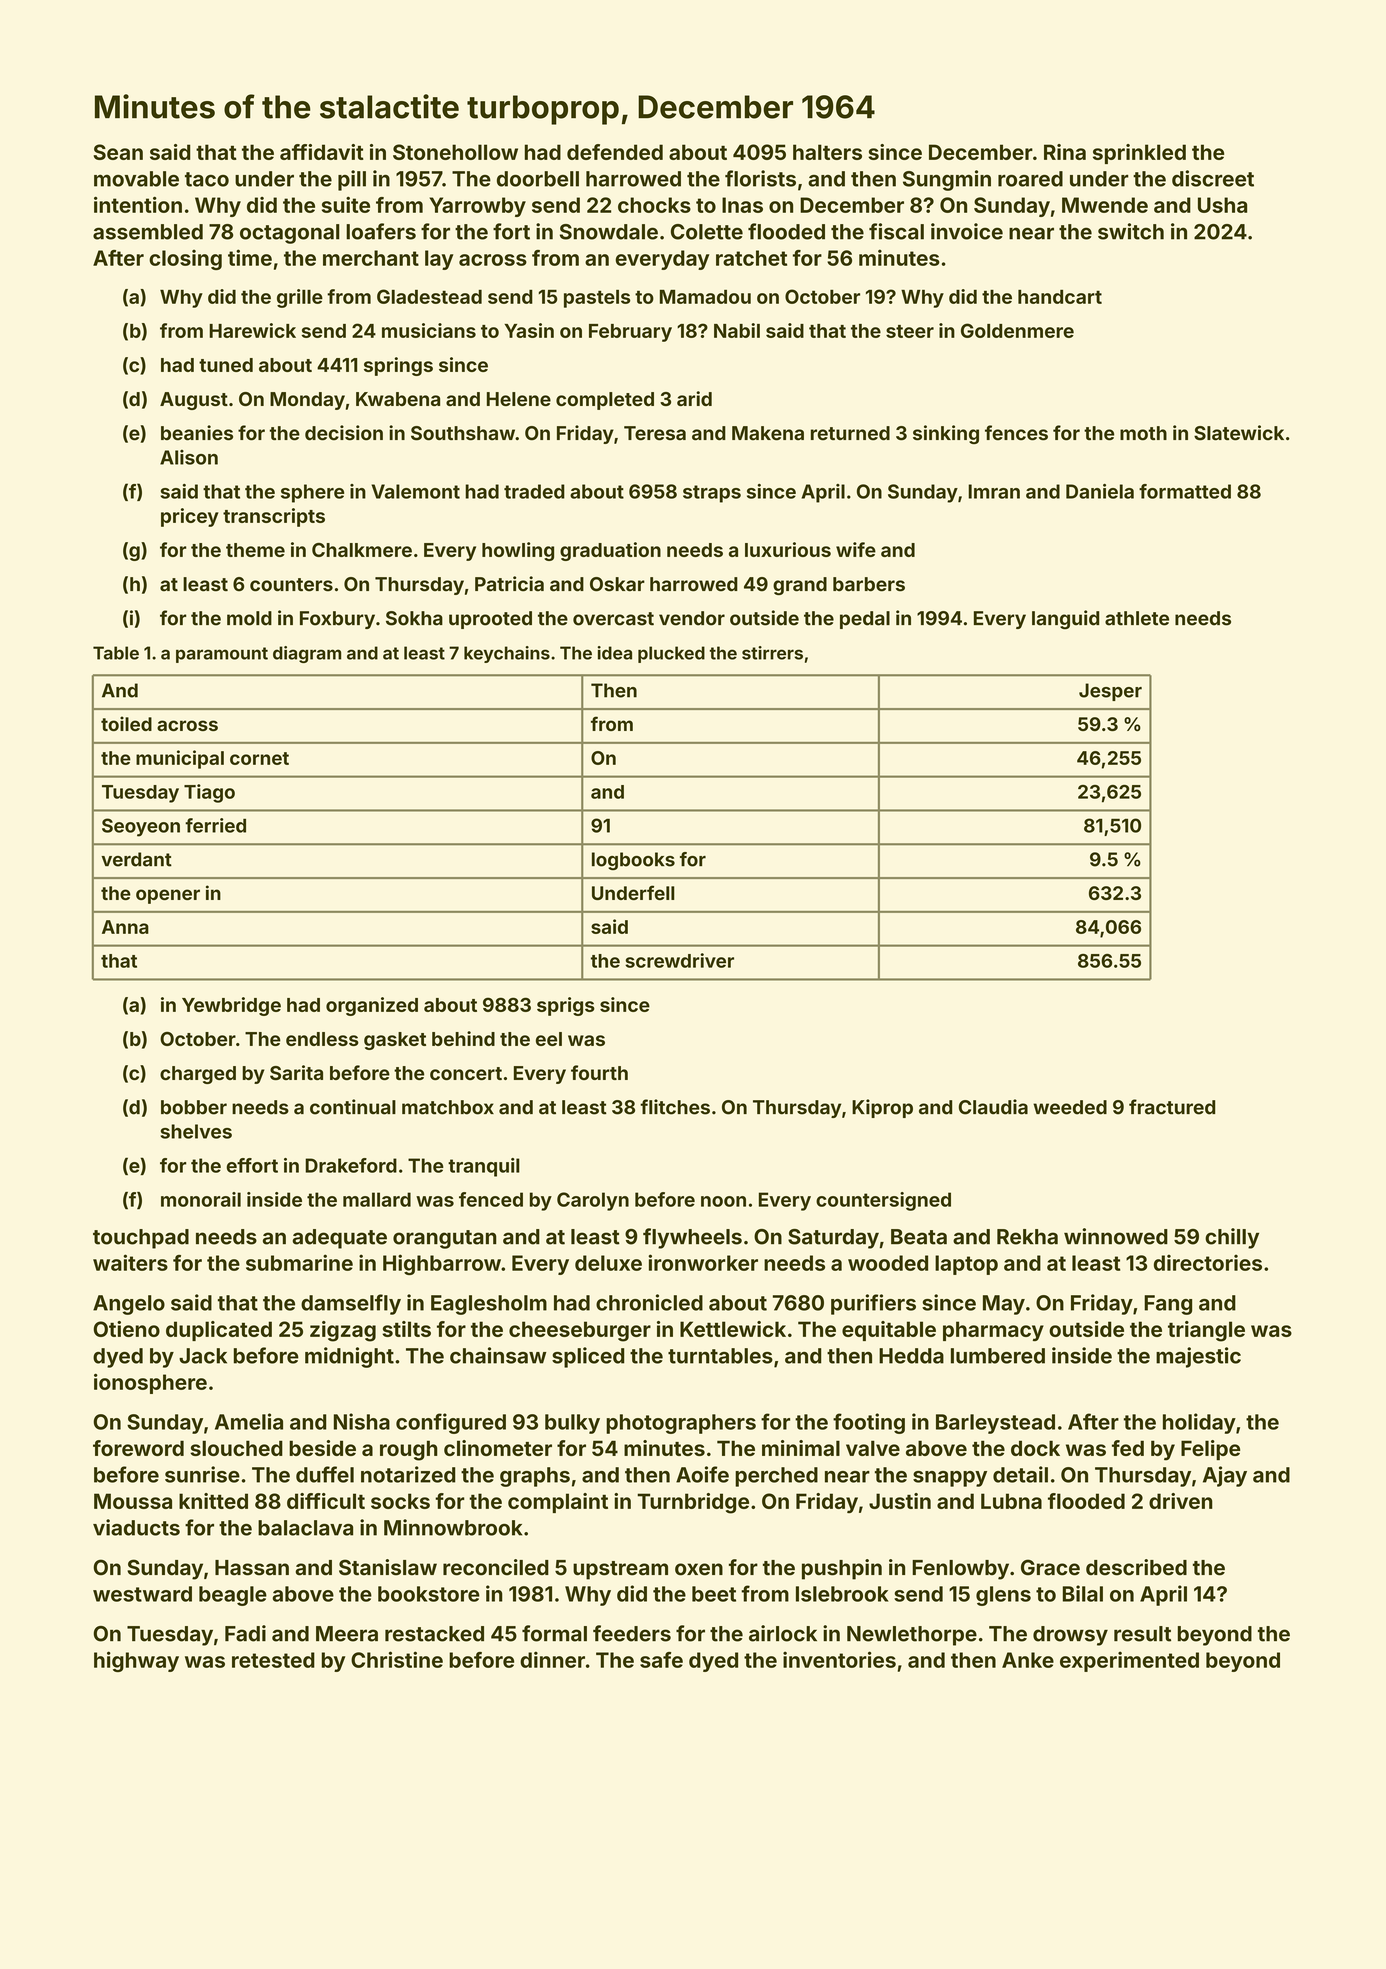 Image resolution: width=1386 pixels, height=1969 pixels. Describe the element at coordinates (654, 205) in the page. I see `chocks` at that location.
